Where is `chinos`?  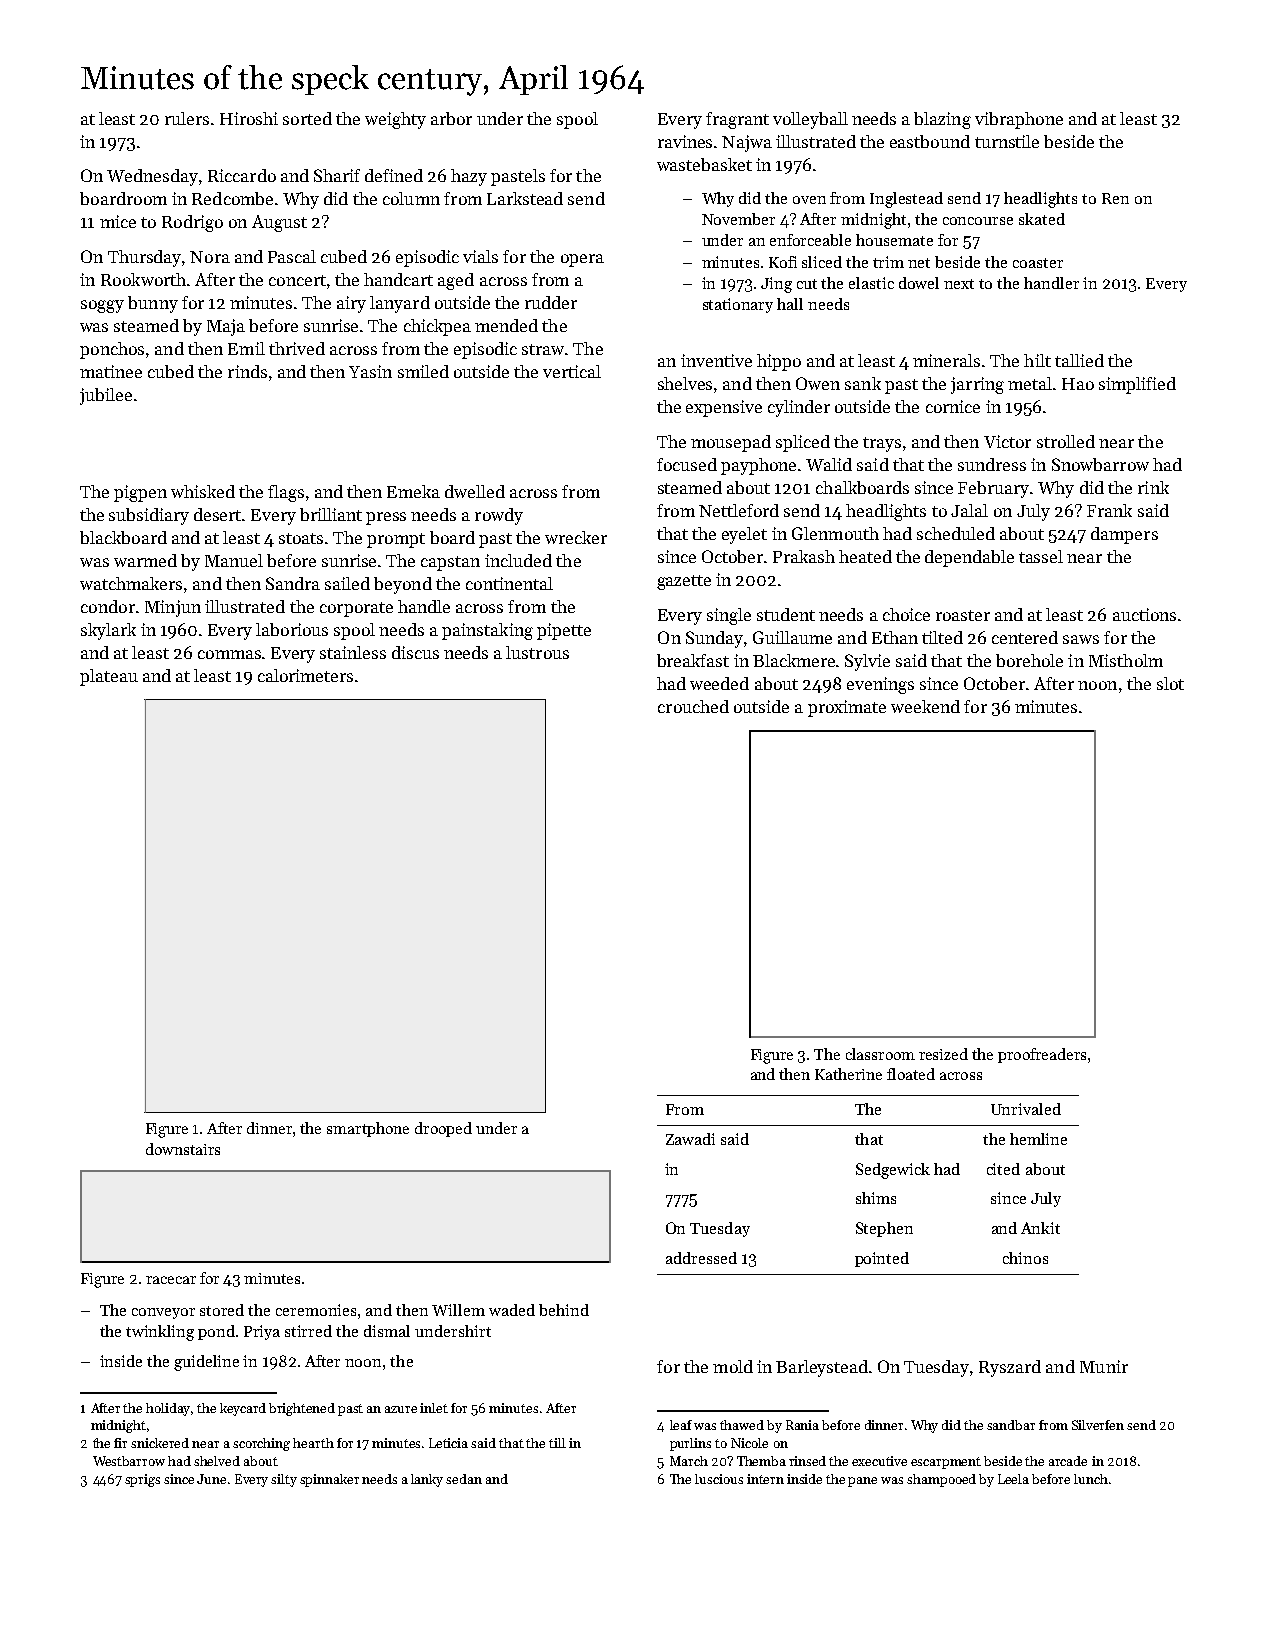 chinos is located at coordinates (1025, 1258).
